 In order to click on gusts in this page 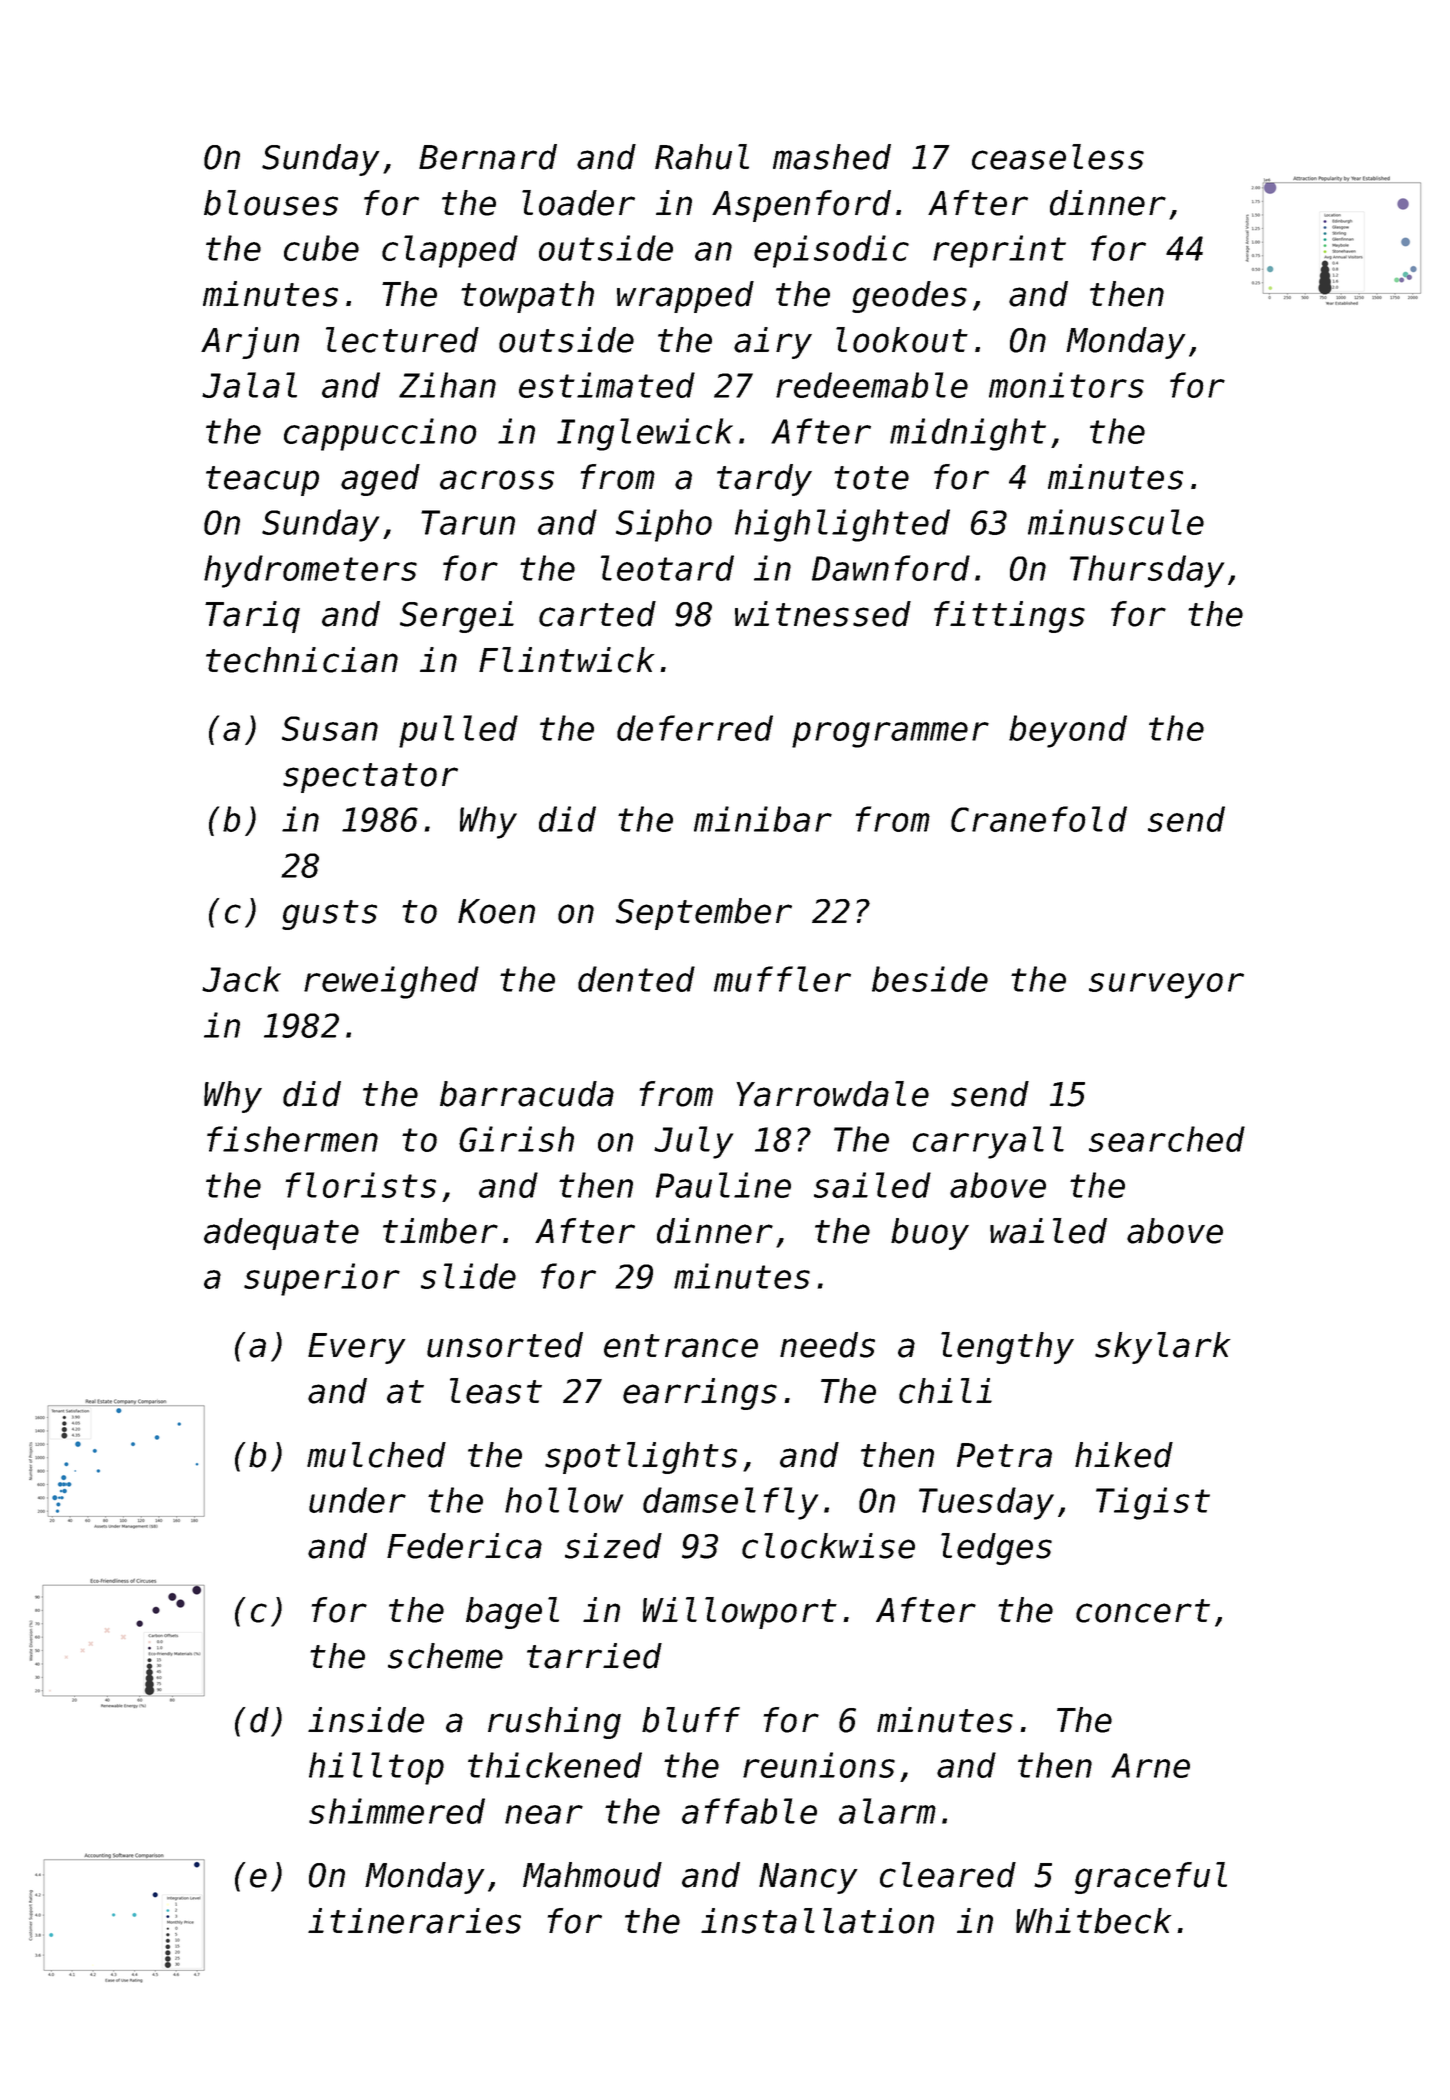, I will do `click(329, 915)`.
